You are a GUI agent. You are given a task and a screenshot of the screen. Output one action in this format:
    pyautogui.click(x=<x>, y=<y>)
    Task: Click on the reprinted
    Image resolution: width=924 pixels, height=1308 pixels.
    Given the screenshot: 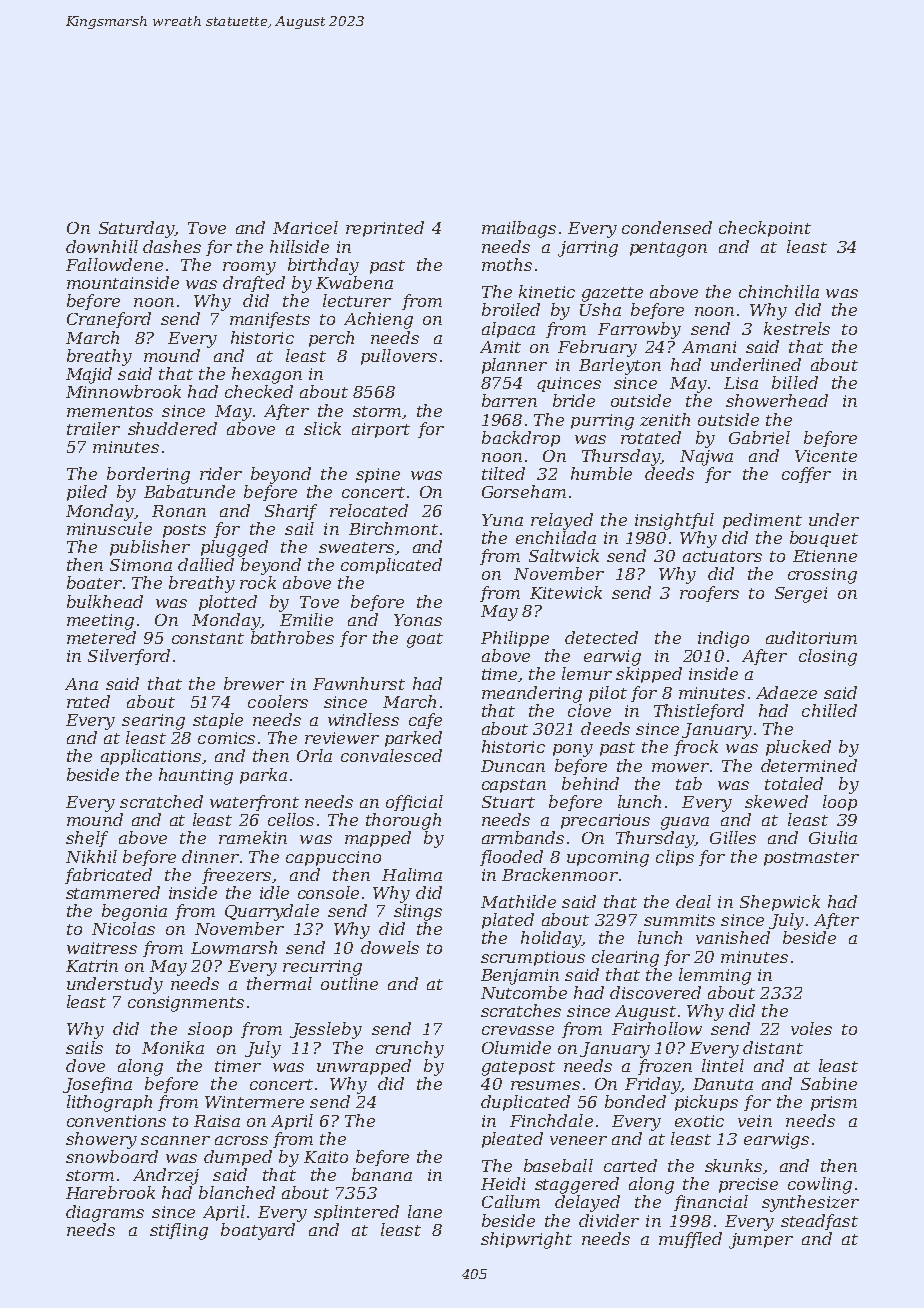 What is the action you would take?
    pyautogui.click(x=385, y=229)
